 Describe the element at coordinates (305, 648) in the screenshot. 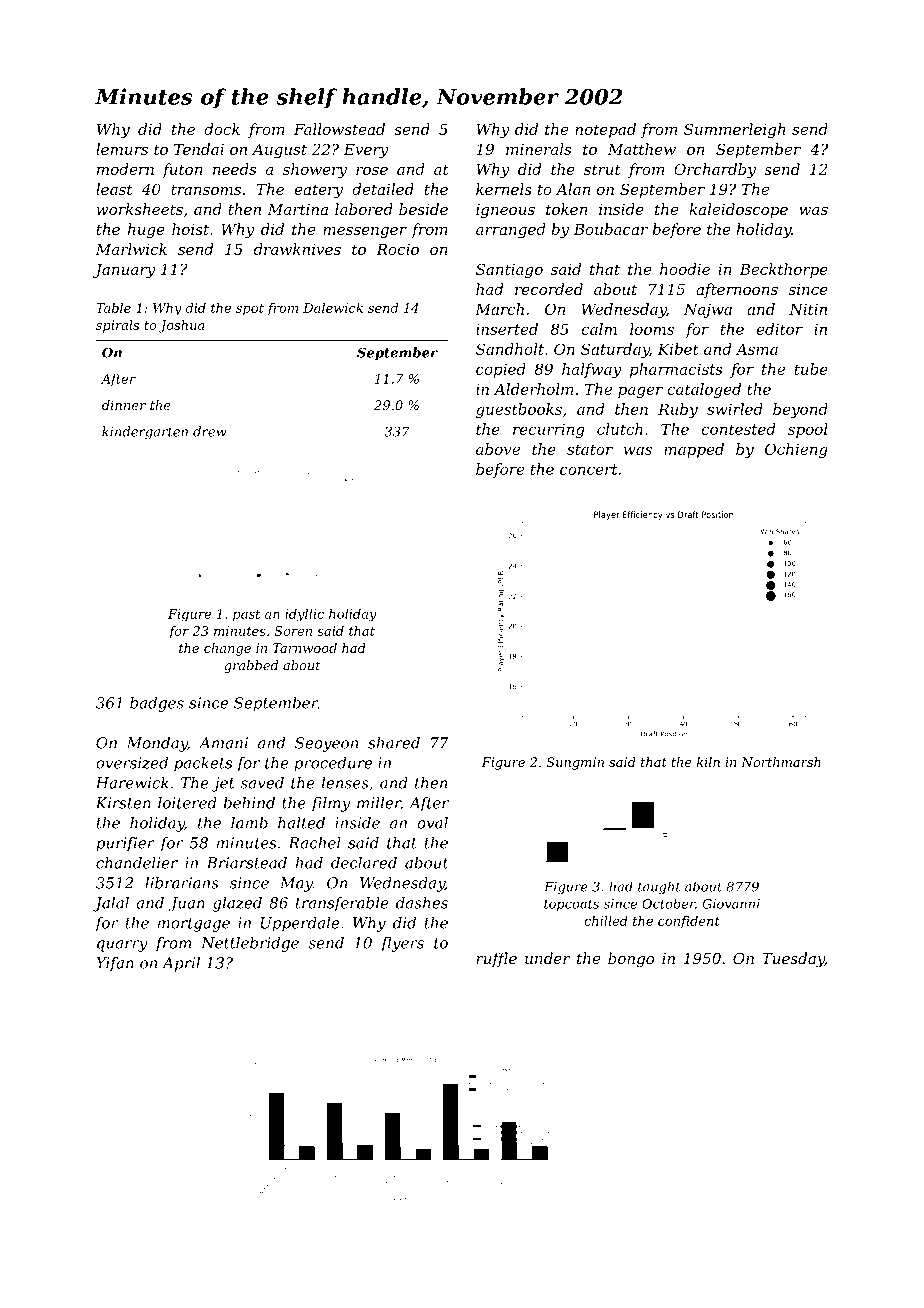

I see `Tarnwood` at that location.
